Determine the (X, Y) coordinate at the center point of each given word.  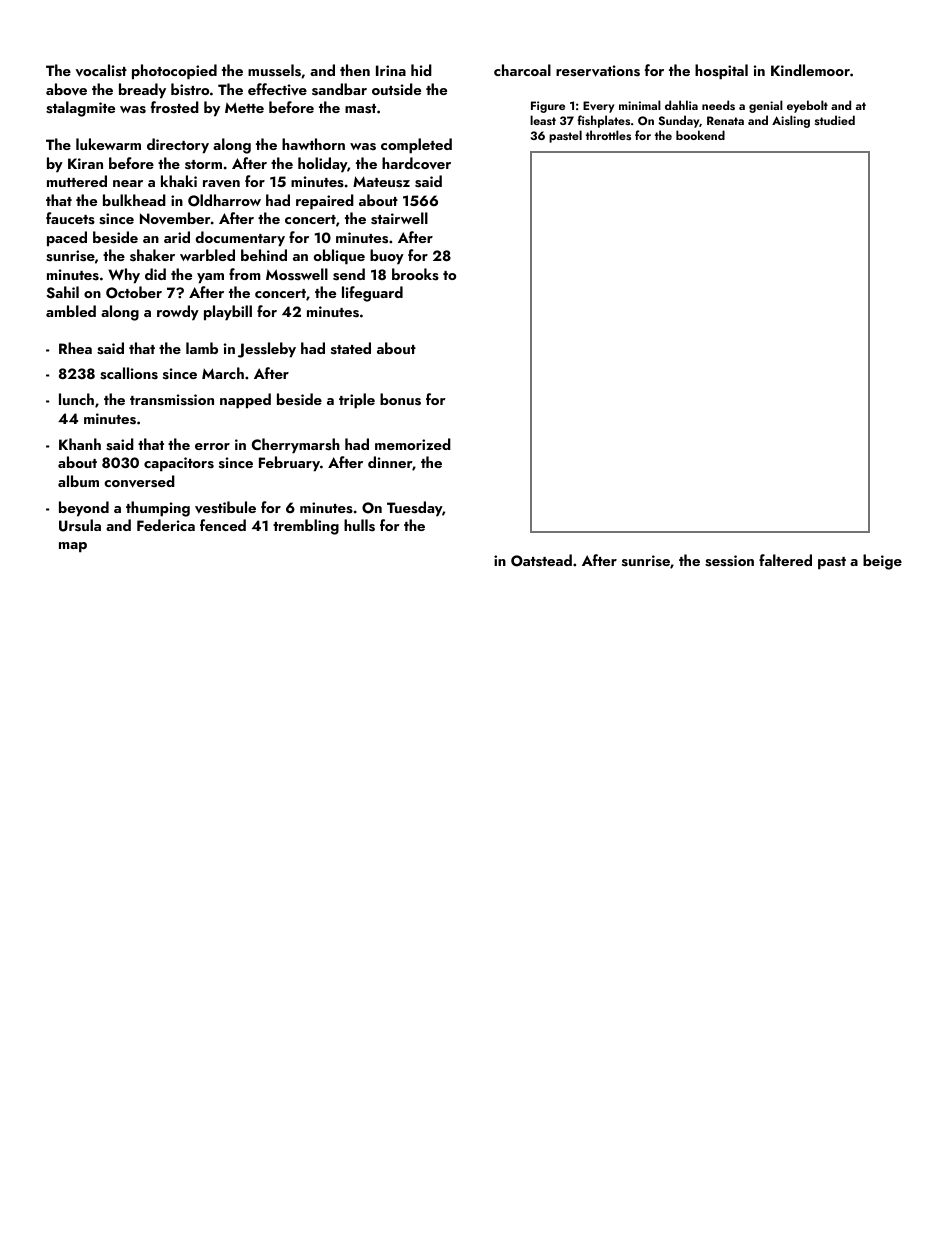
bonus (400, 399)
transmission (172, 400)
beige (882, 562)
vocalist (101, 70)
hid (421, 70)
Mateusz (381, 182)
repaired (325, 202)
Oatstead (541, 560)
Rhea (75, 348)
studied (835, 120)
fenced (223, 525)
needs (718, 105)
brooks (415, 274)
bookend (700, 135)
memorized (413, 444)
